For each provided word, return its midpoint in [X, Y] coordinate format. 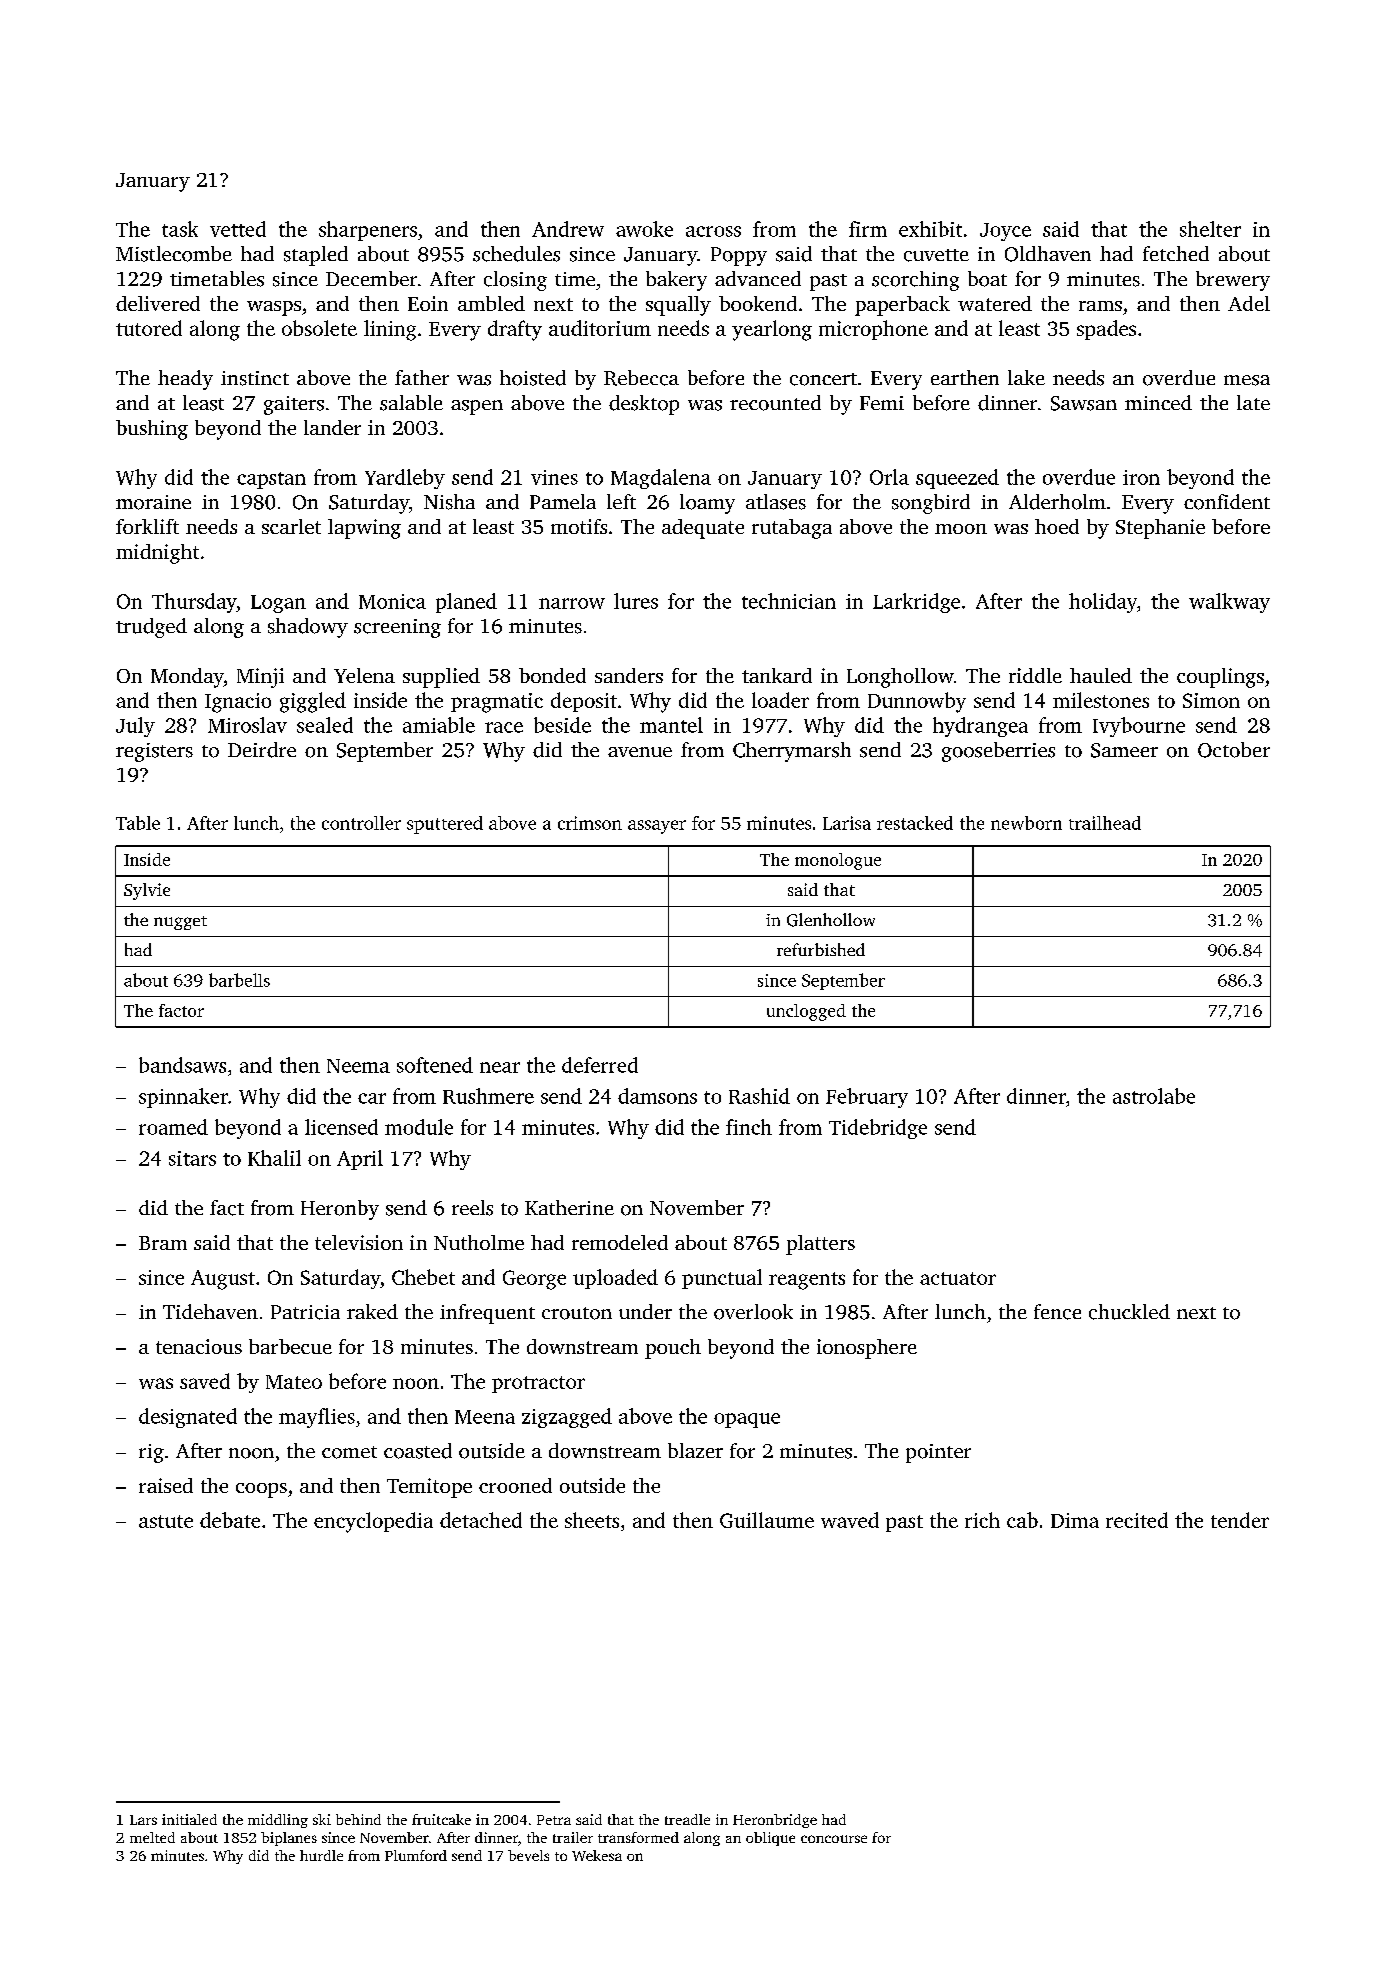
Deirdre [262, 750]
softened [435, 1065]
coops [261, 1490]
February [867, 1098]
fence [1057, 1312]
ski [322, 1819]
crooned [515, 1485]
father [422, 377]
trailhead [1105, 823]
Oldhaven [1048, 254]
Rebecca [641, 378]
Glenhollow [831, 920]
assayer [657, 827]
